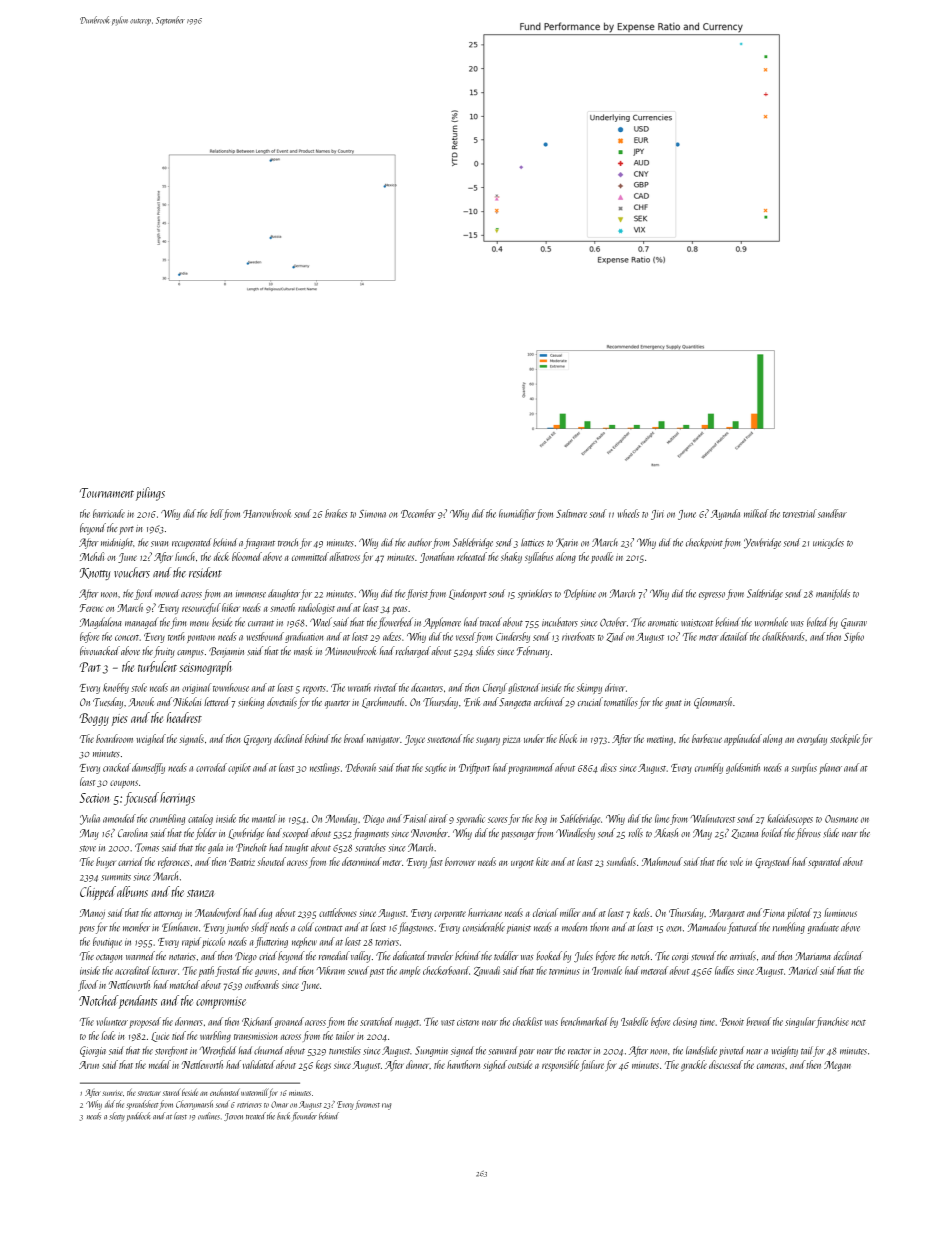 The width and height of the image is (952, 1233). What do you see at coordinates (231, 687) in the image?
I see `townhouse` at bounding box center [231, 687].
